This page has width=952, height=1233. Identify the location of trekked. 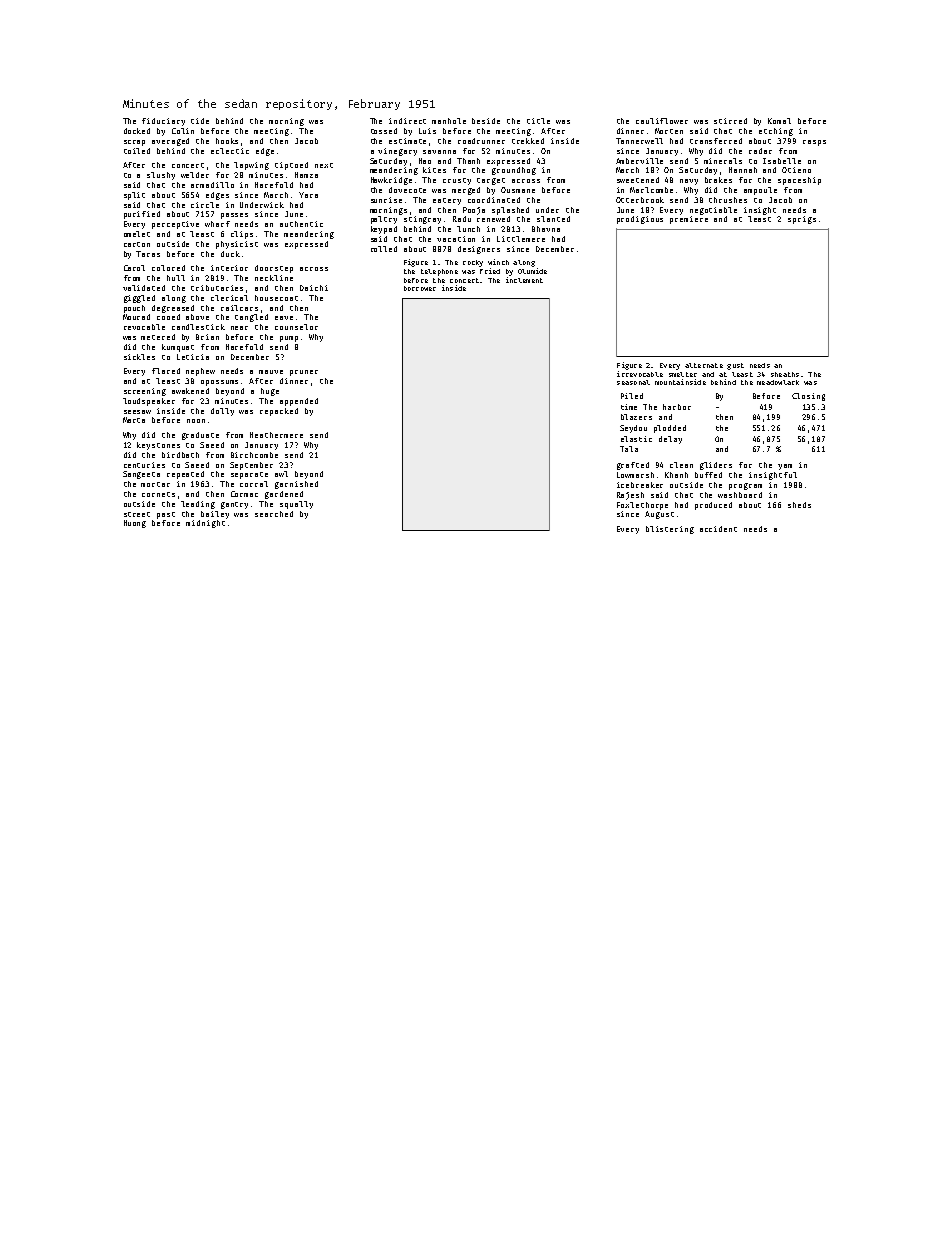
(528, 141).
